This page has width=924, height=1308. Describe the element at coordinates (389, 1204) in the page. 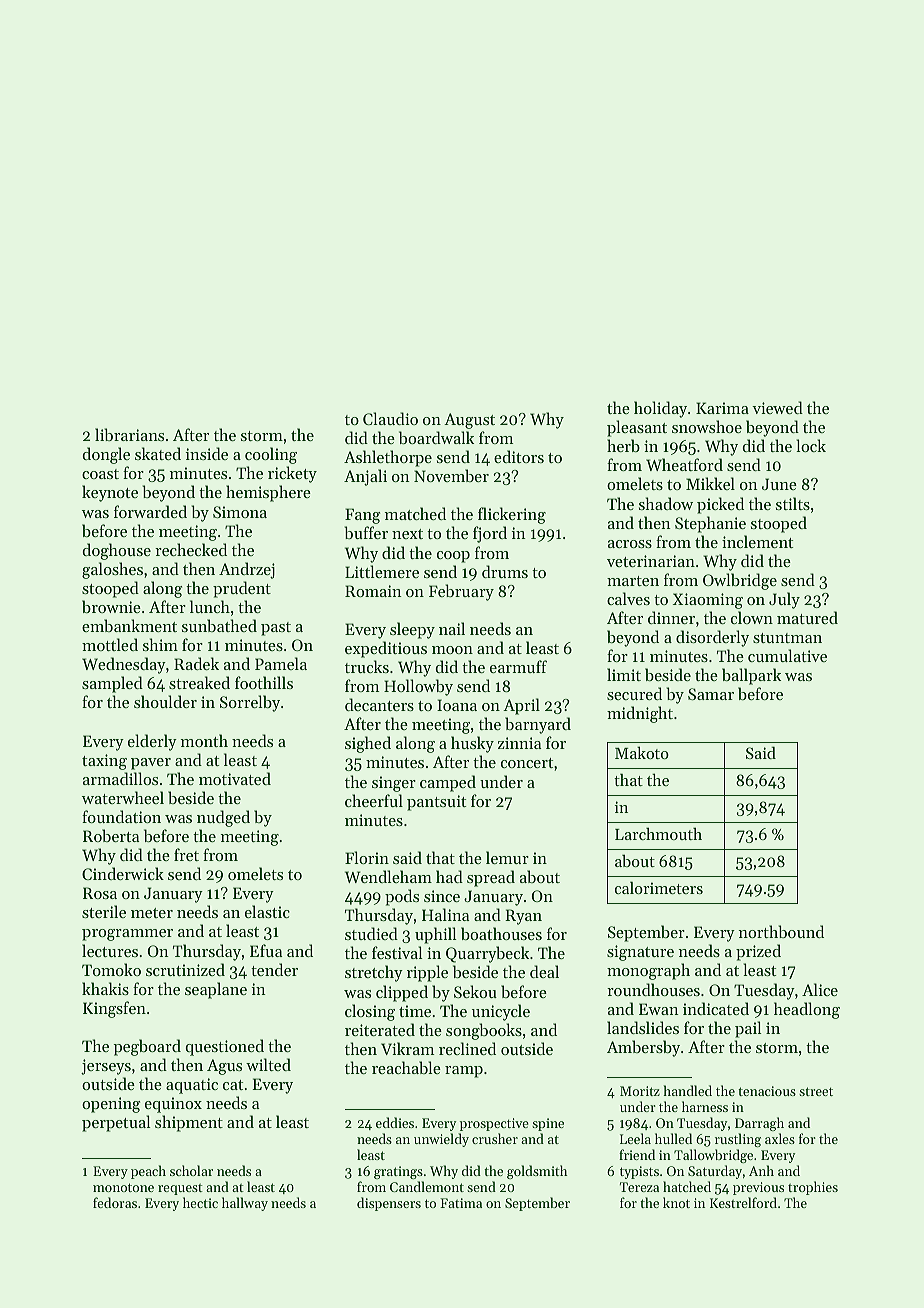

I see `dispensers` at that location.
